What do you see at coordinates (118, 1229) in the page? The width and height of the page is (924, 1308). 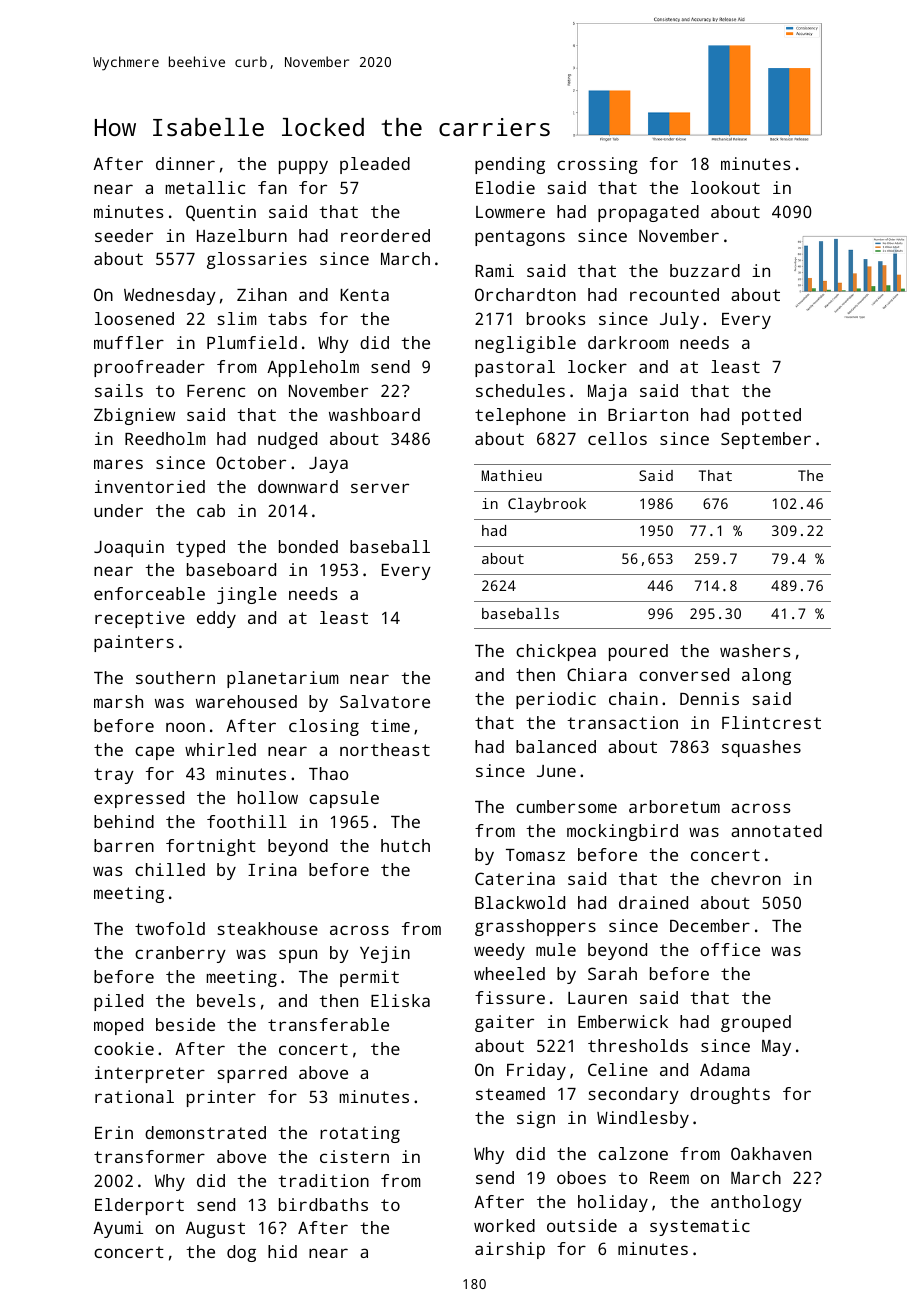 I see `Ayumi` at bounding box center [118, 1229].
